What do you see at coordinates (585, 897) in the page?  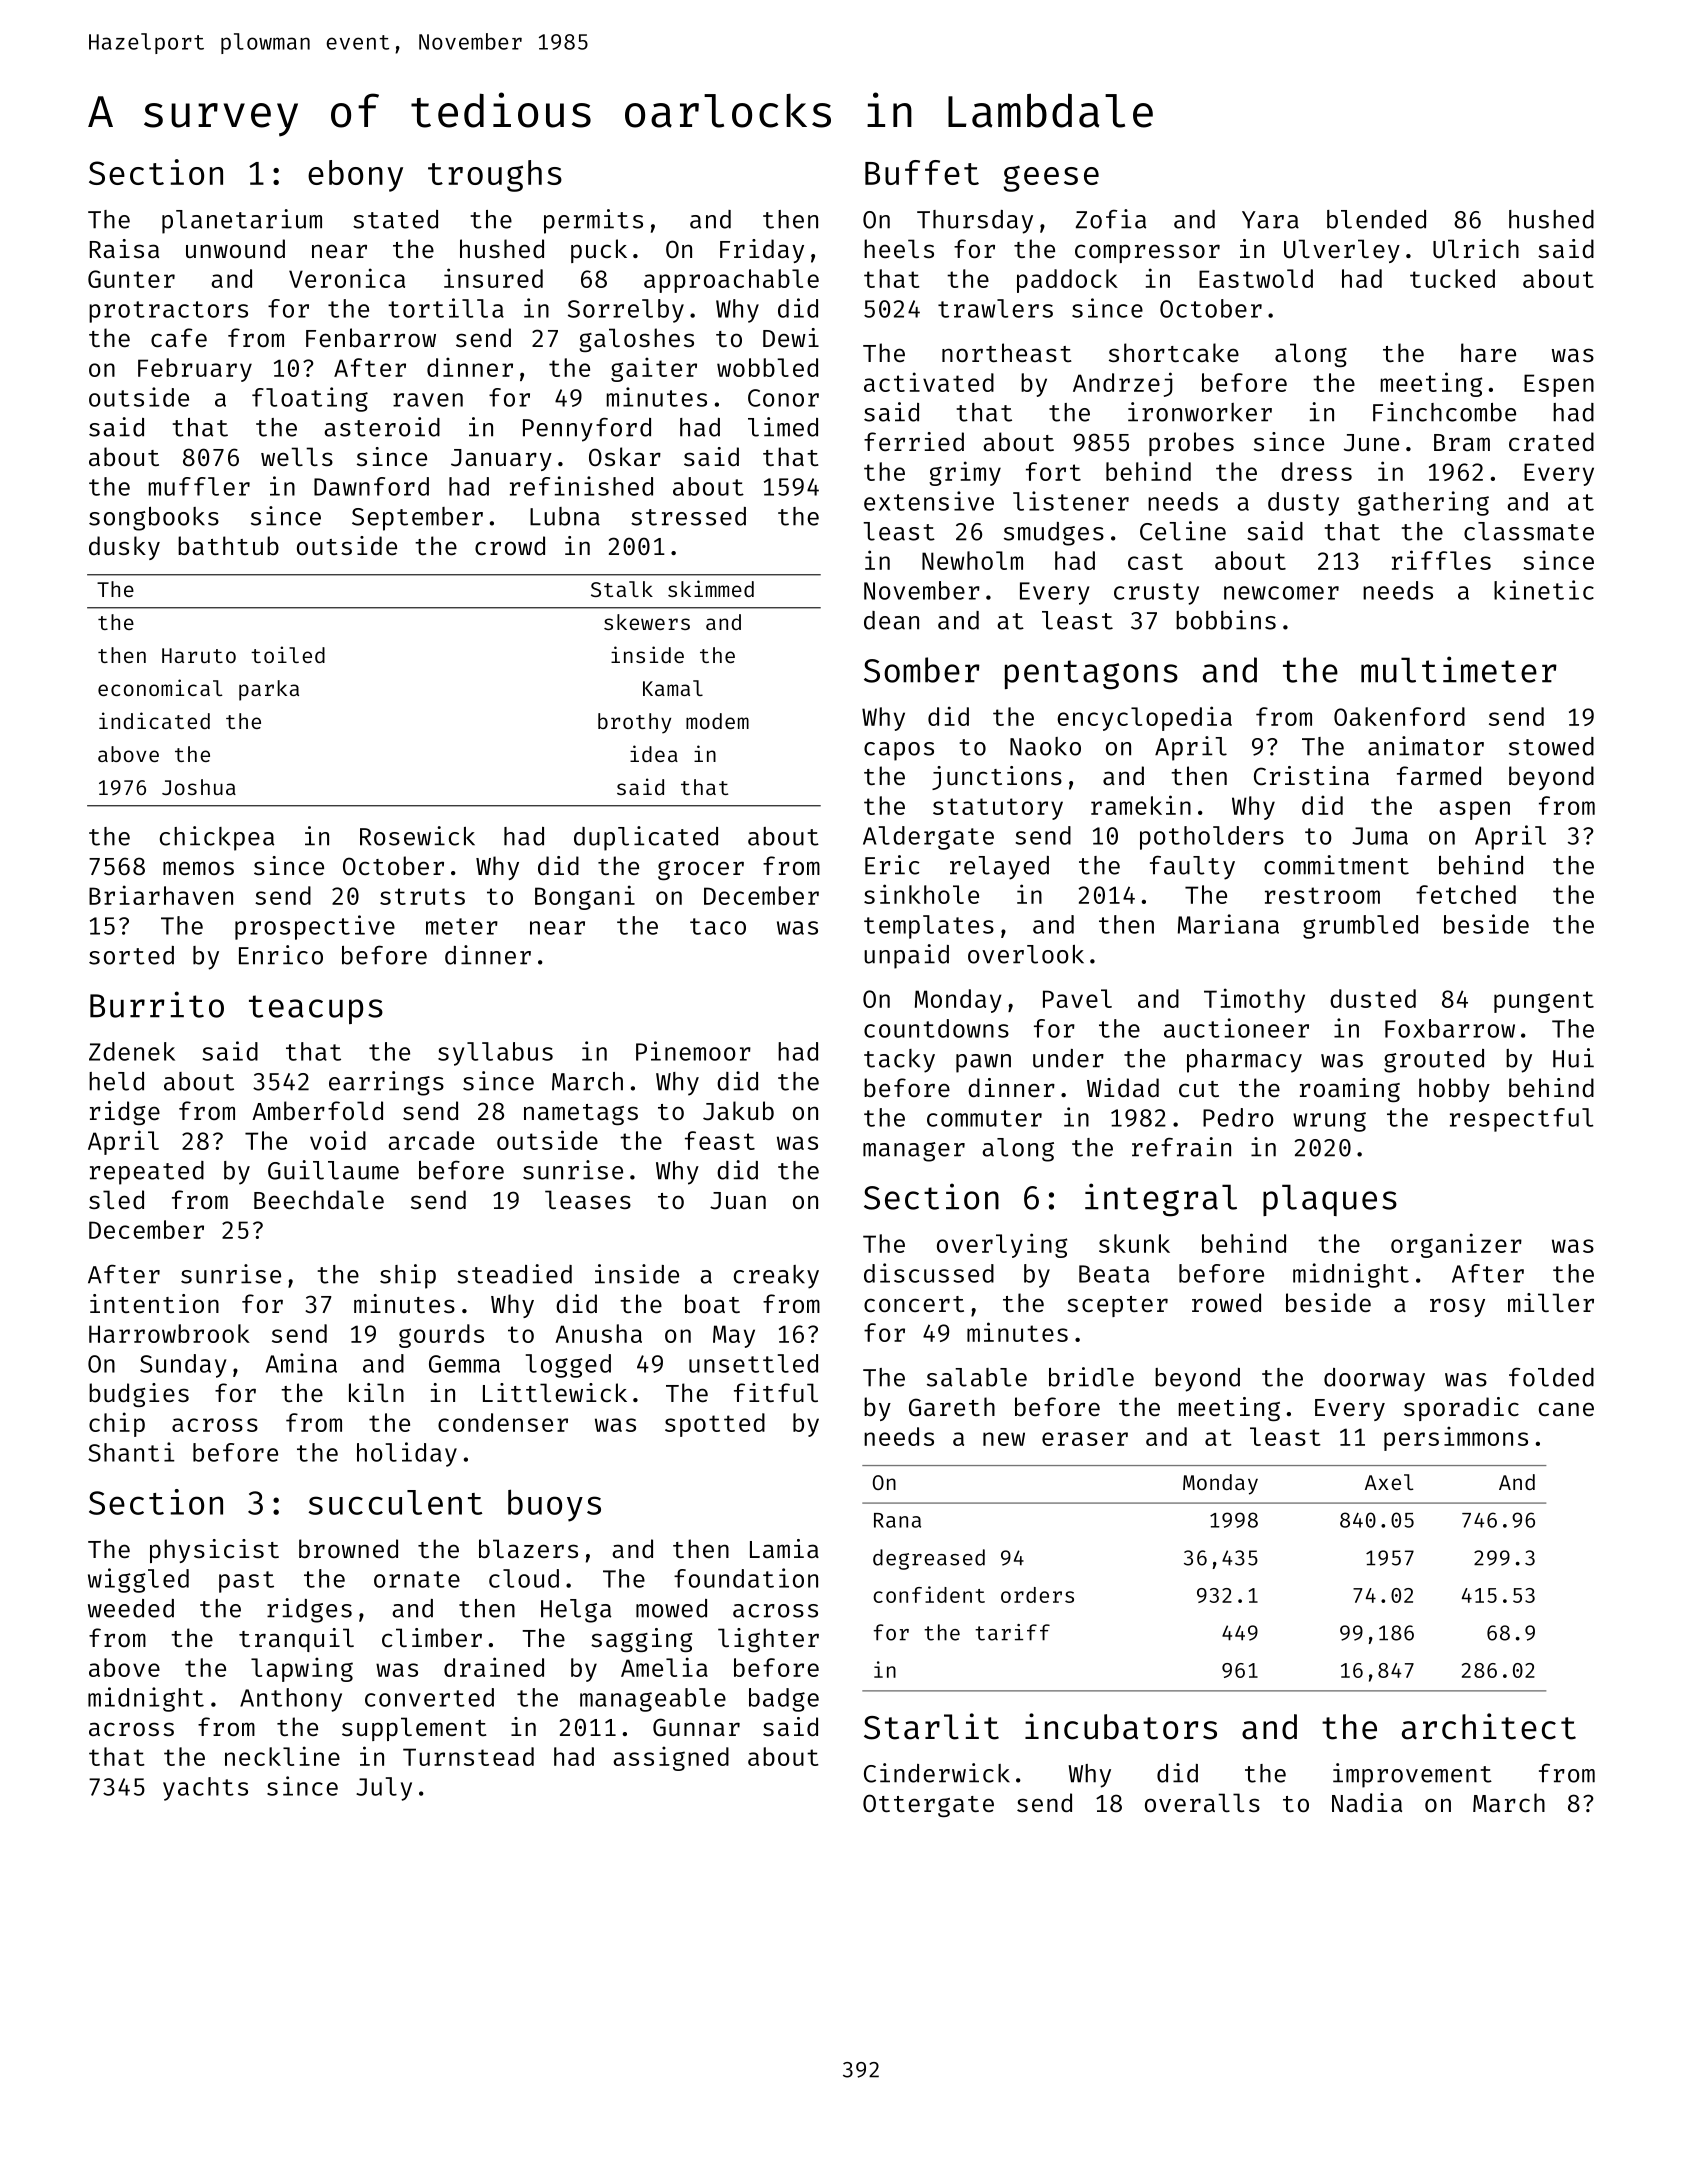 I see `Bongani` at bounding box center [585, 897].
